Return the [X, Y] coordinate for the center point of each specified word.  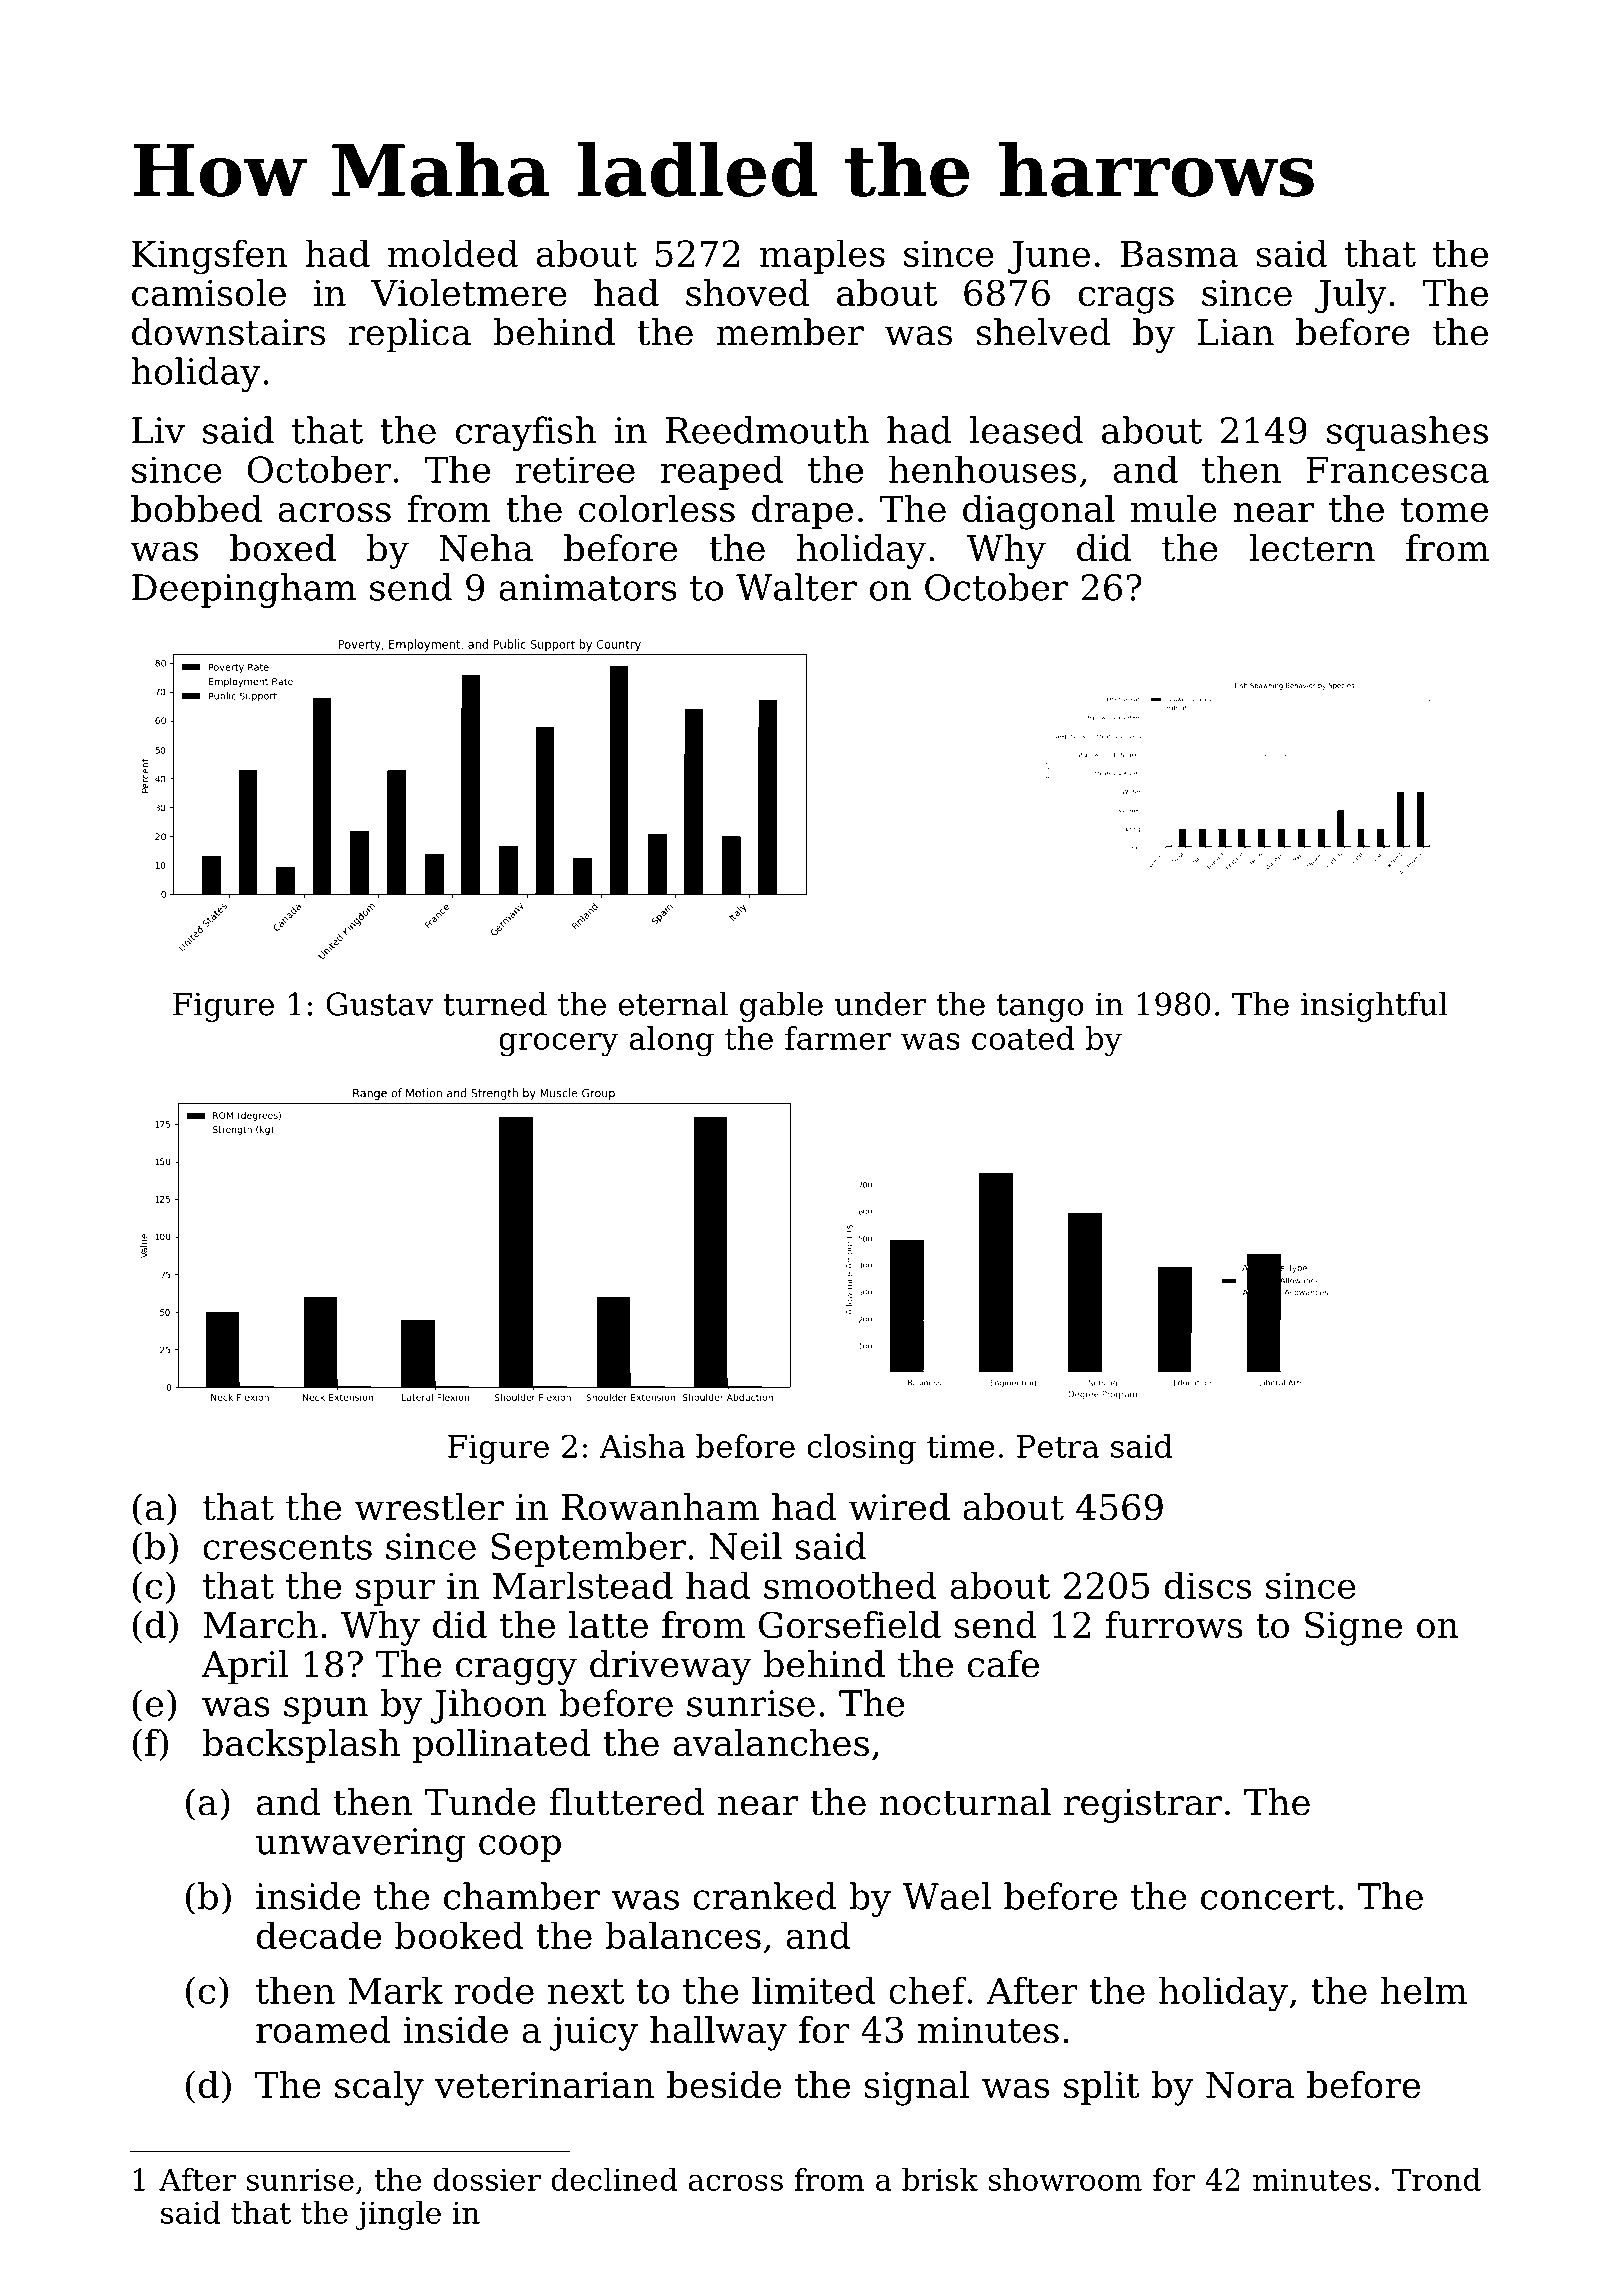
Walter [796, 587]
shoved [747, 292]
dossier [487, 2179]
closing [861, 1449]
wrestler [429, 1507]
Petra [1058, 1446]
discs [1208, 1585]
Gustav [379, 1004]
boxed [283, 548]
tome [1444, 509]
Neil [745, 1546]
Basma [1179, 253]
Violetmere [469, 292]
